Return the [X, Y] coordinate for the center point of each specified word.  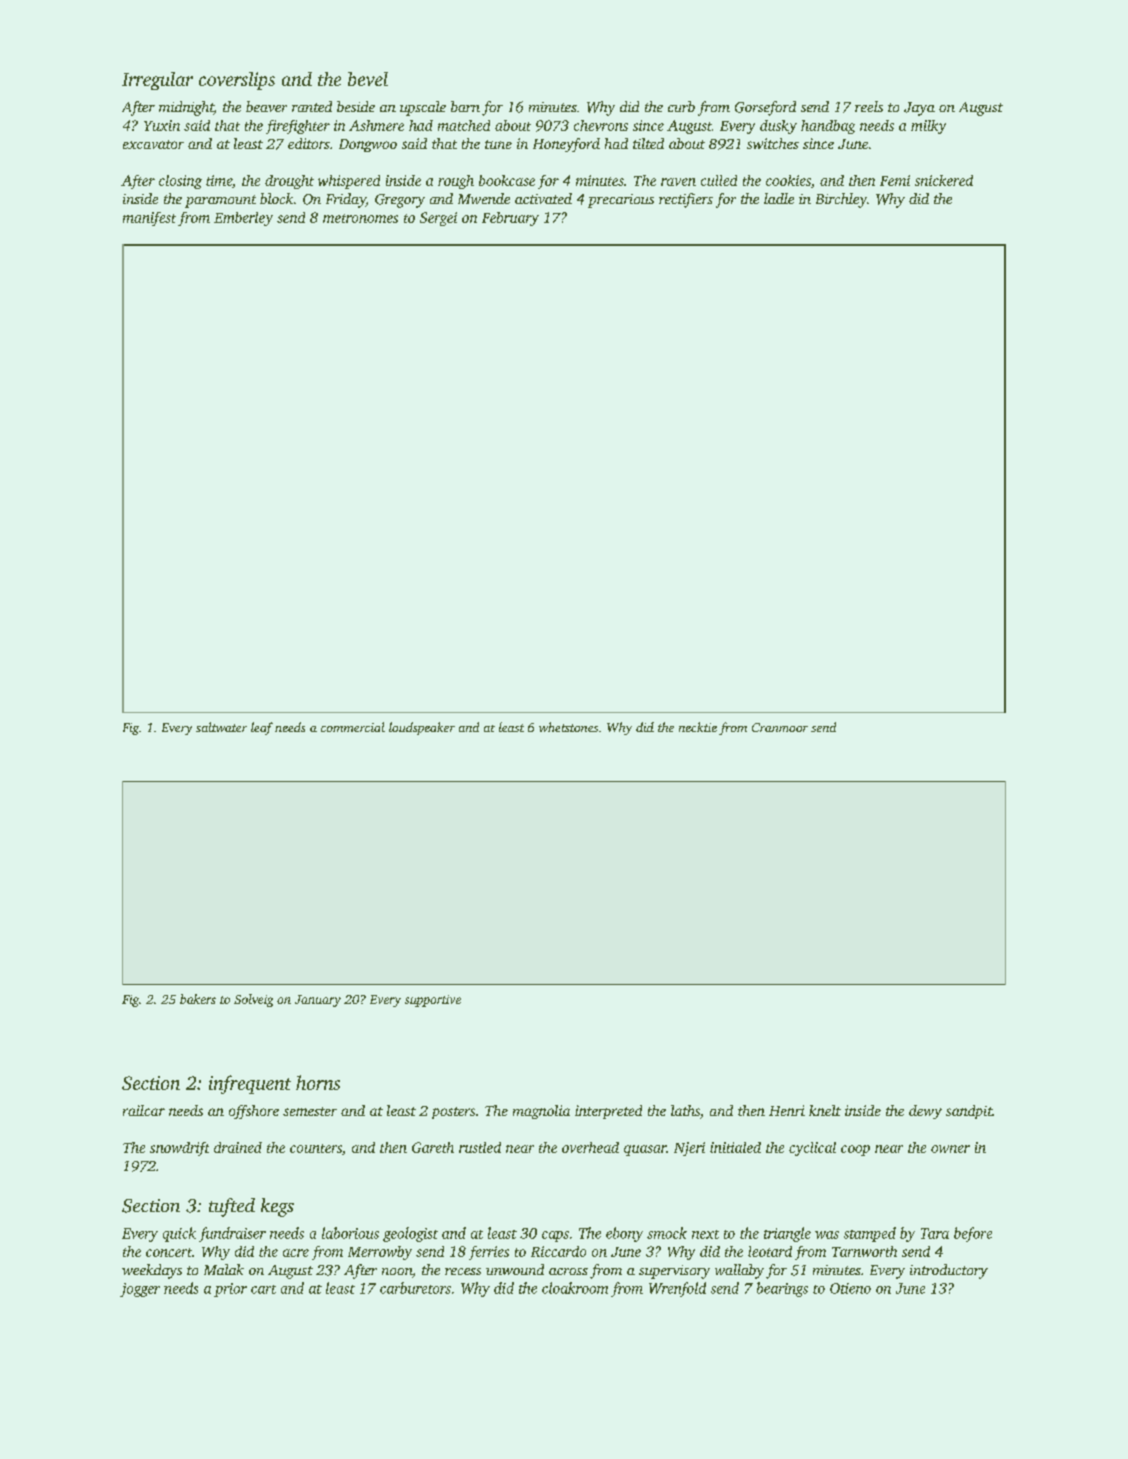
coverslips [237, 81]
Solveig [253, 1000]
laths [685, 1110]
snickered [944, 180]
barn [465, 106]
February [510, 219]
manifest [149, 219]
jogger [140, 1290]
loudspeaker [422, 728]
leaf [262, 728]
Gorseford [765, 108]
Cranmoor [780, 727]
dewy [925, 1112]
